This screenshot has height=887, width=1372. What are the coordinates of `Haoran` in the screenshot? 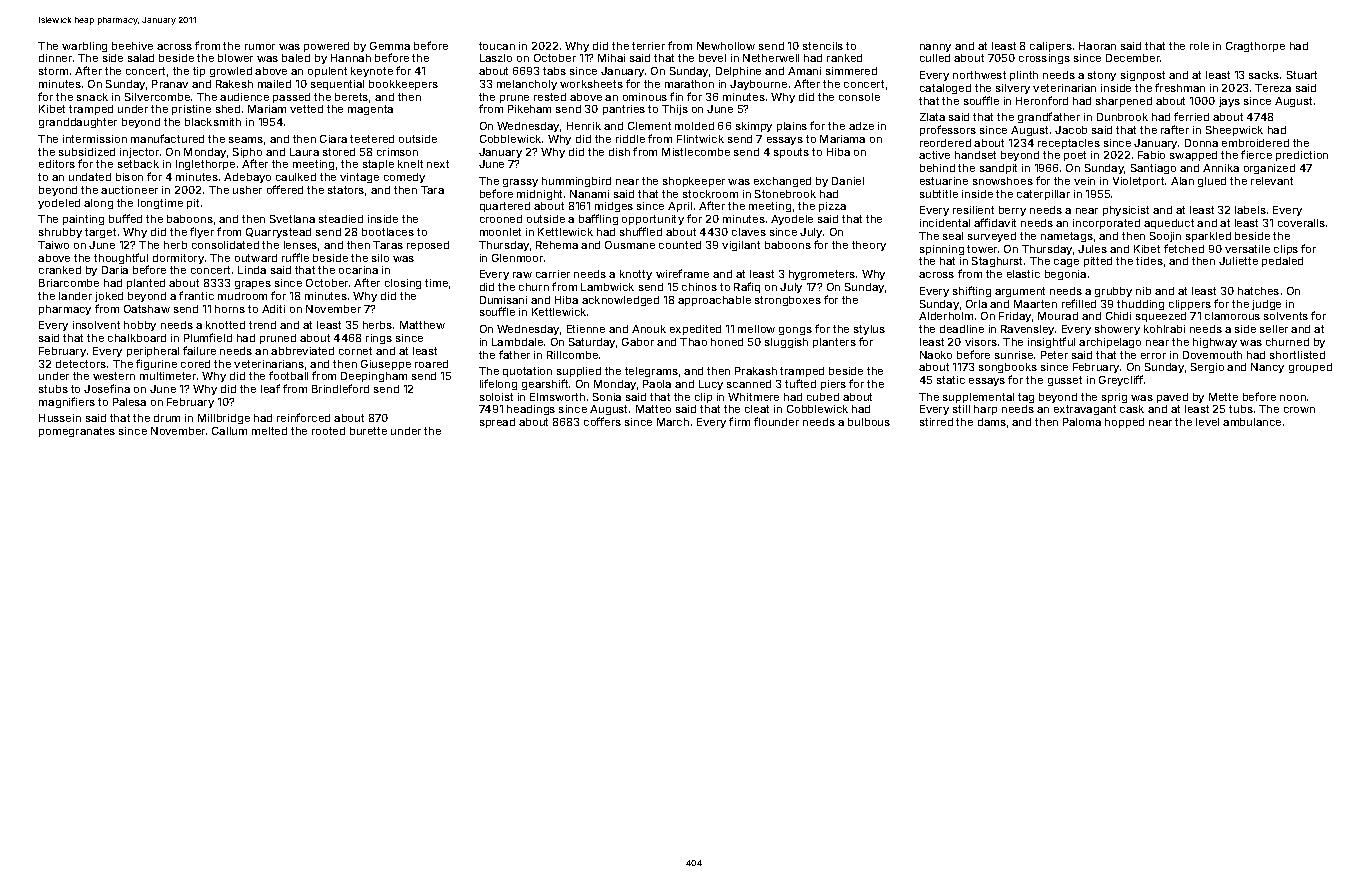 It's located at (1097, 46).
